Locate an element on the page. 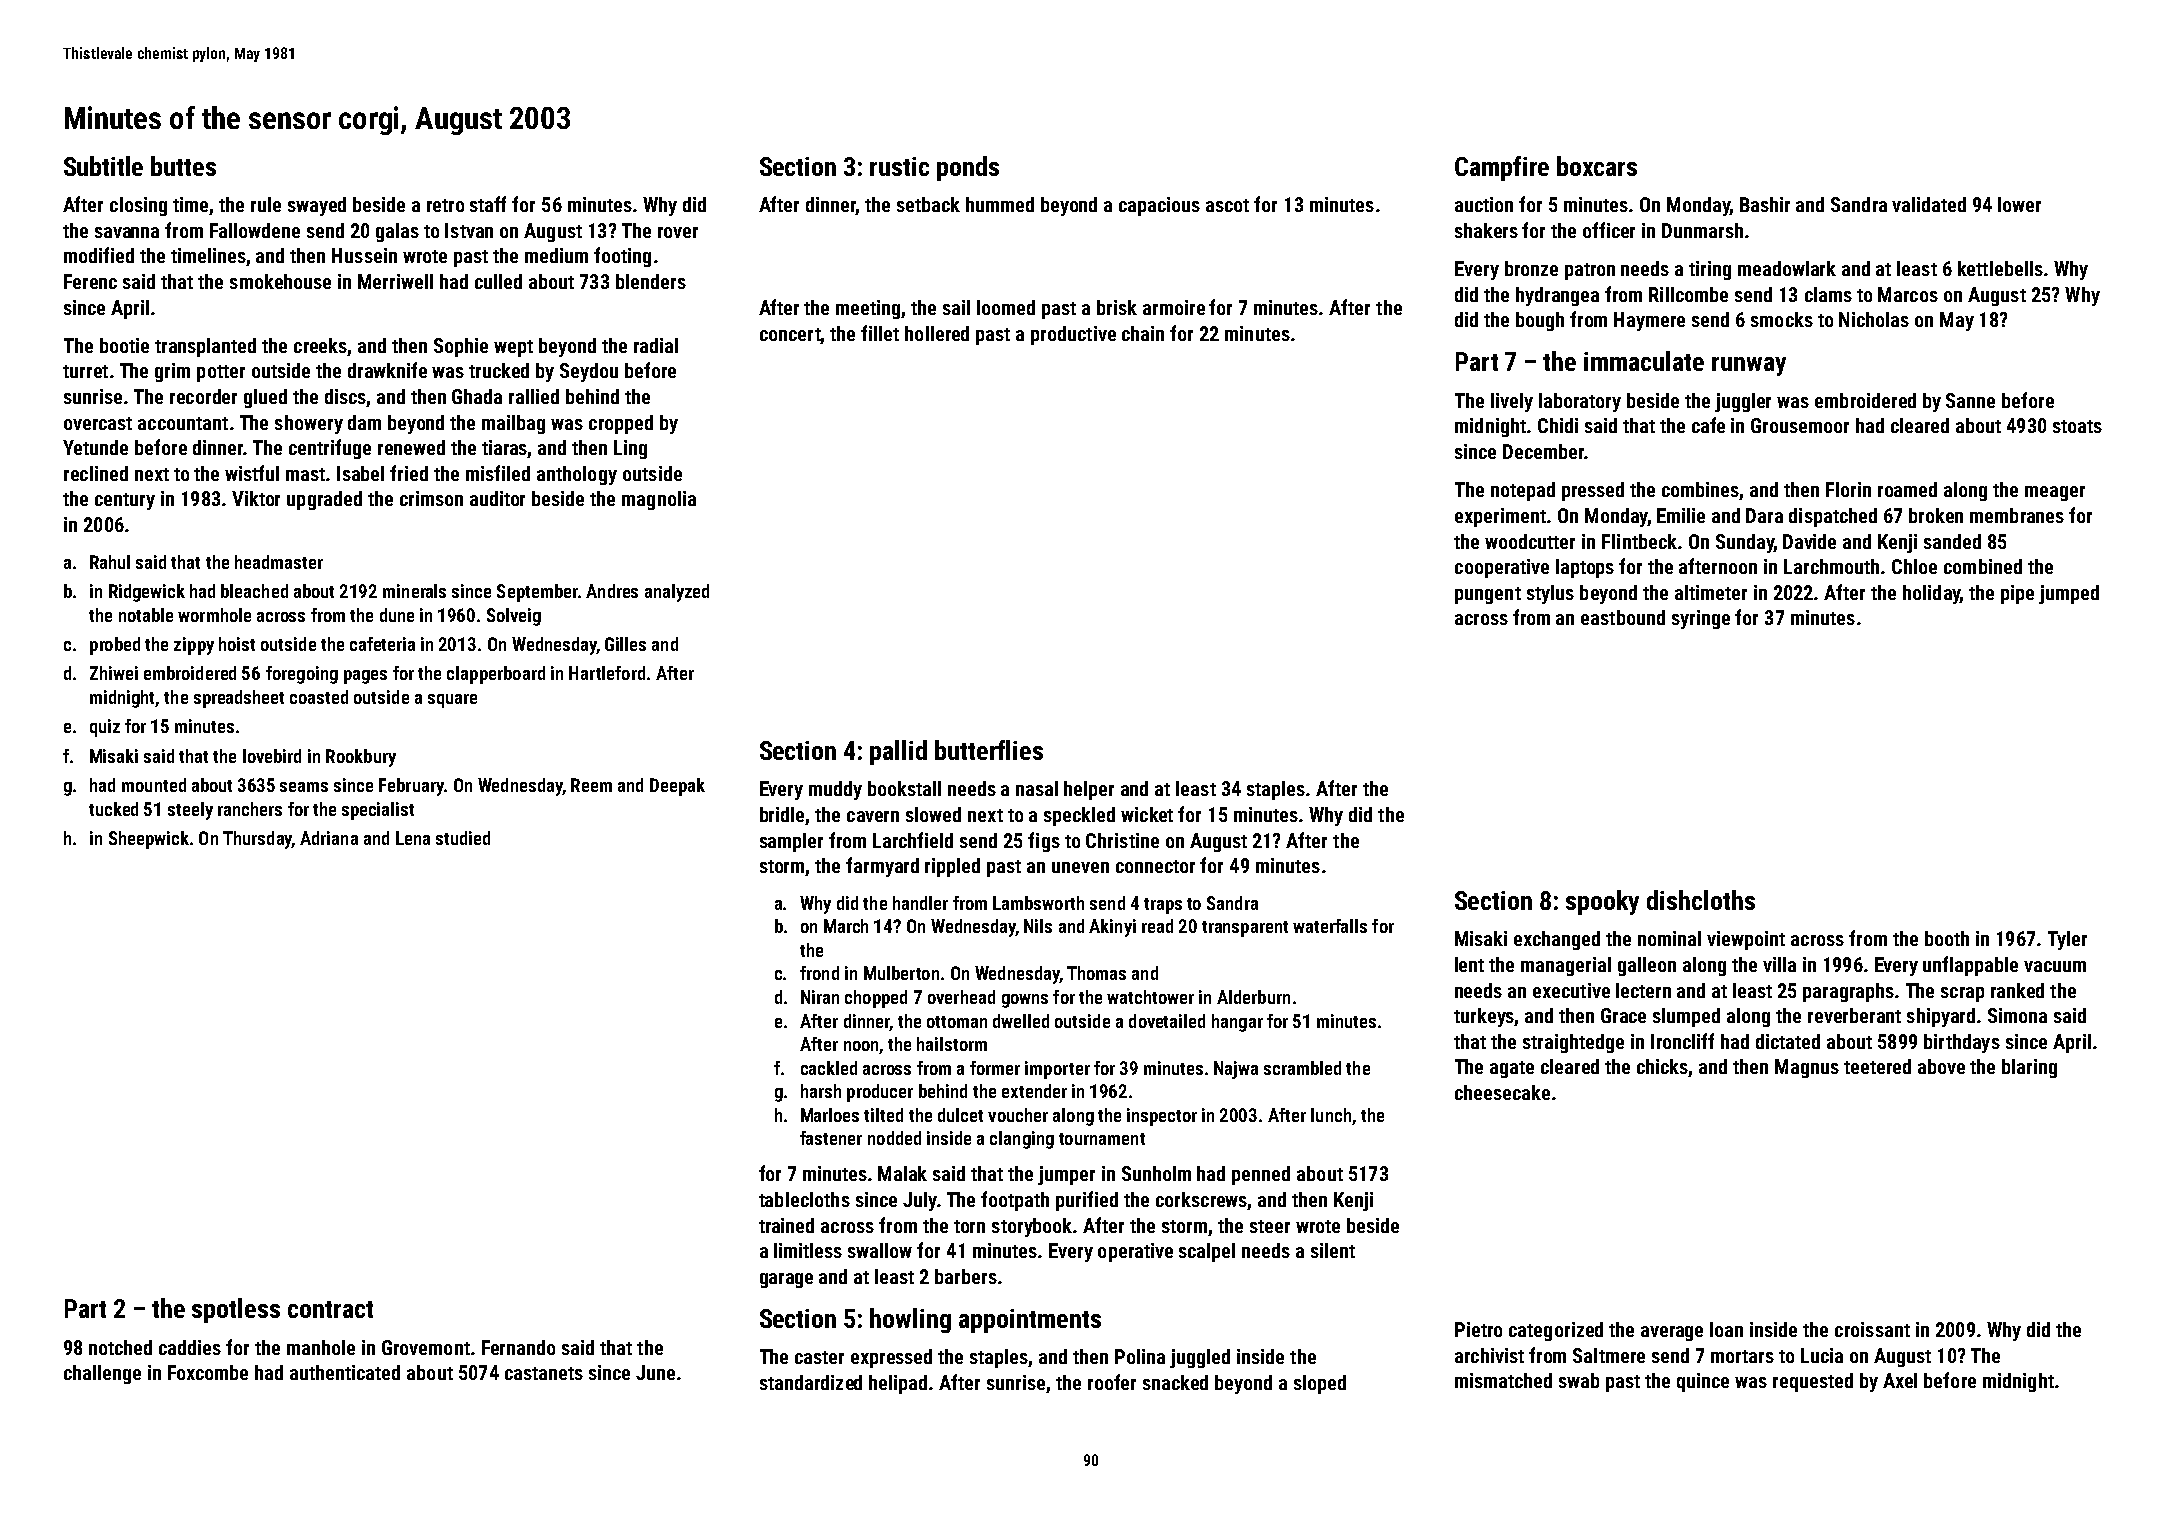 The width and height of the page is (2166, 1531). lower is located at coordinates (2019, 204).
